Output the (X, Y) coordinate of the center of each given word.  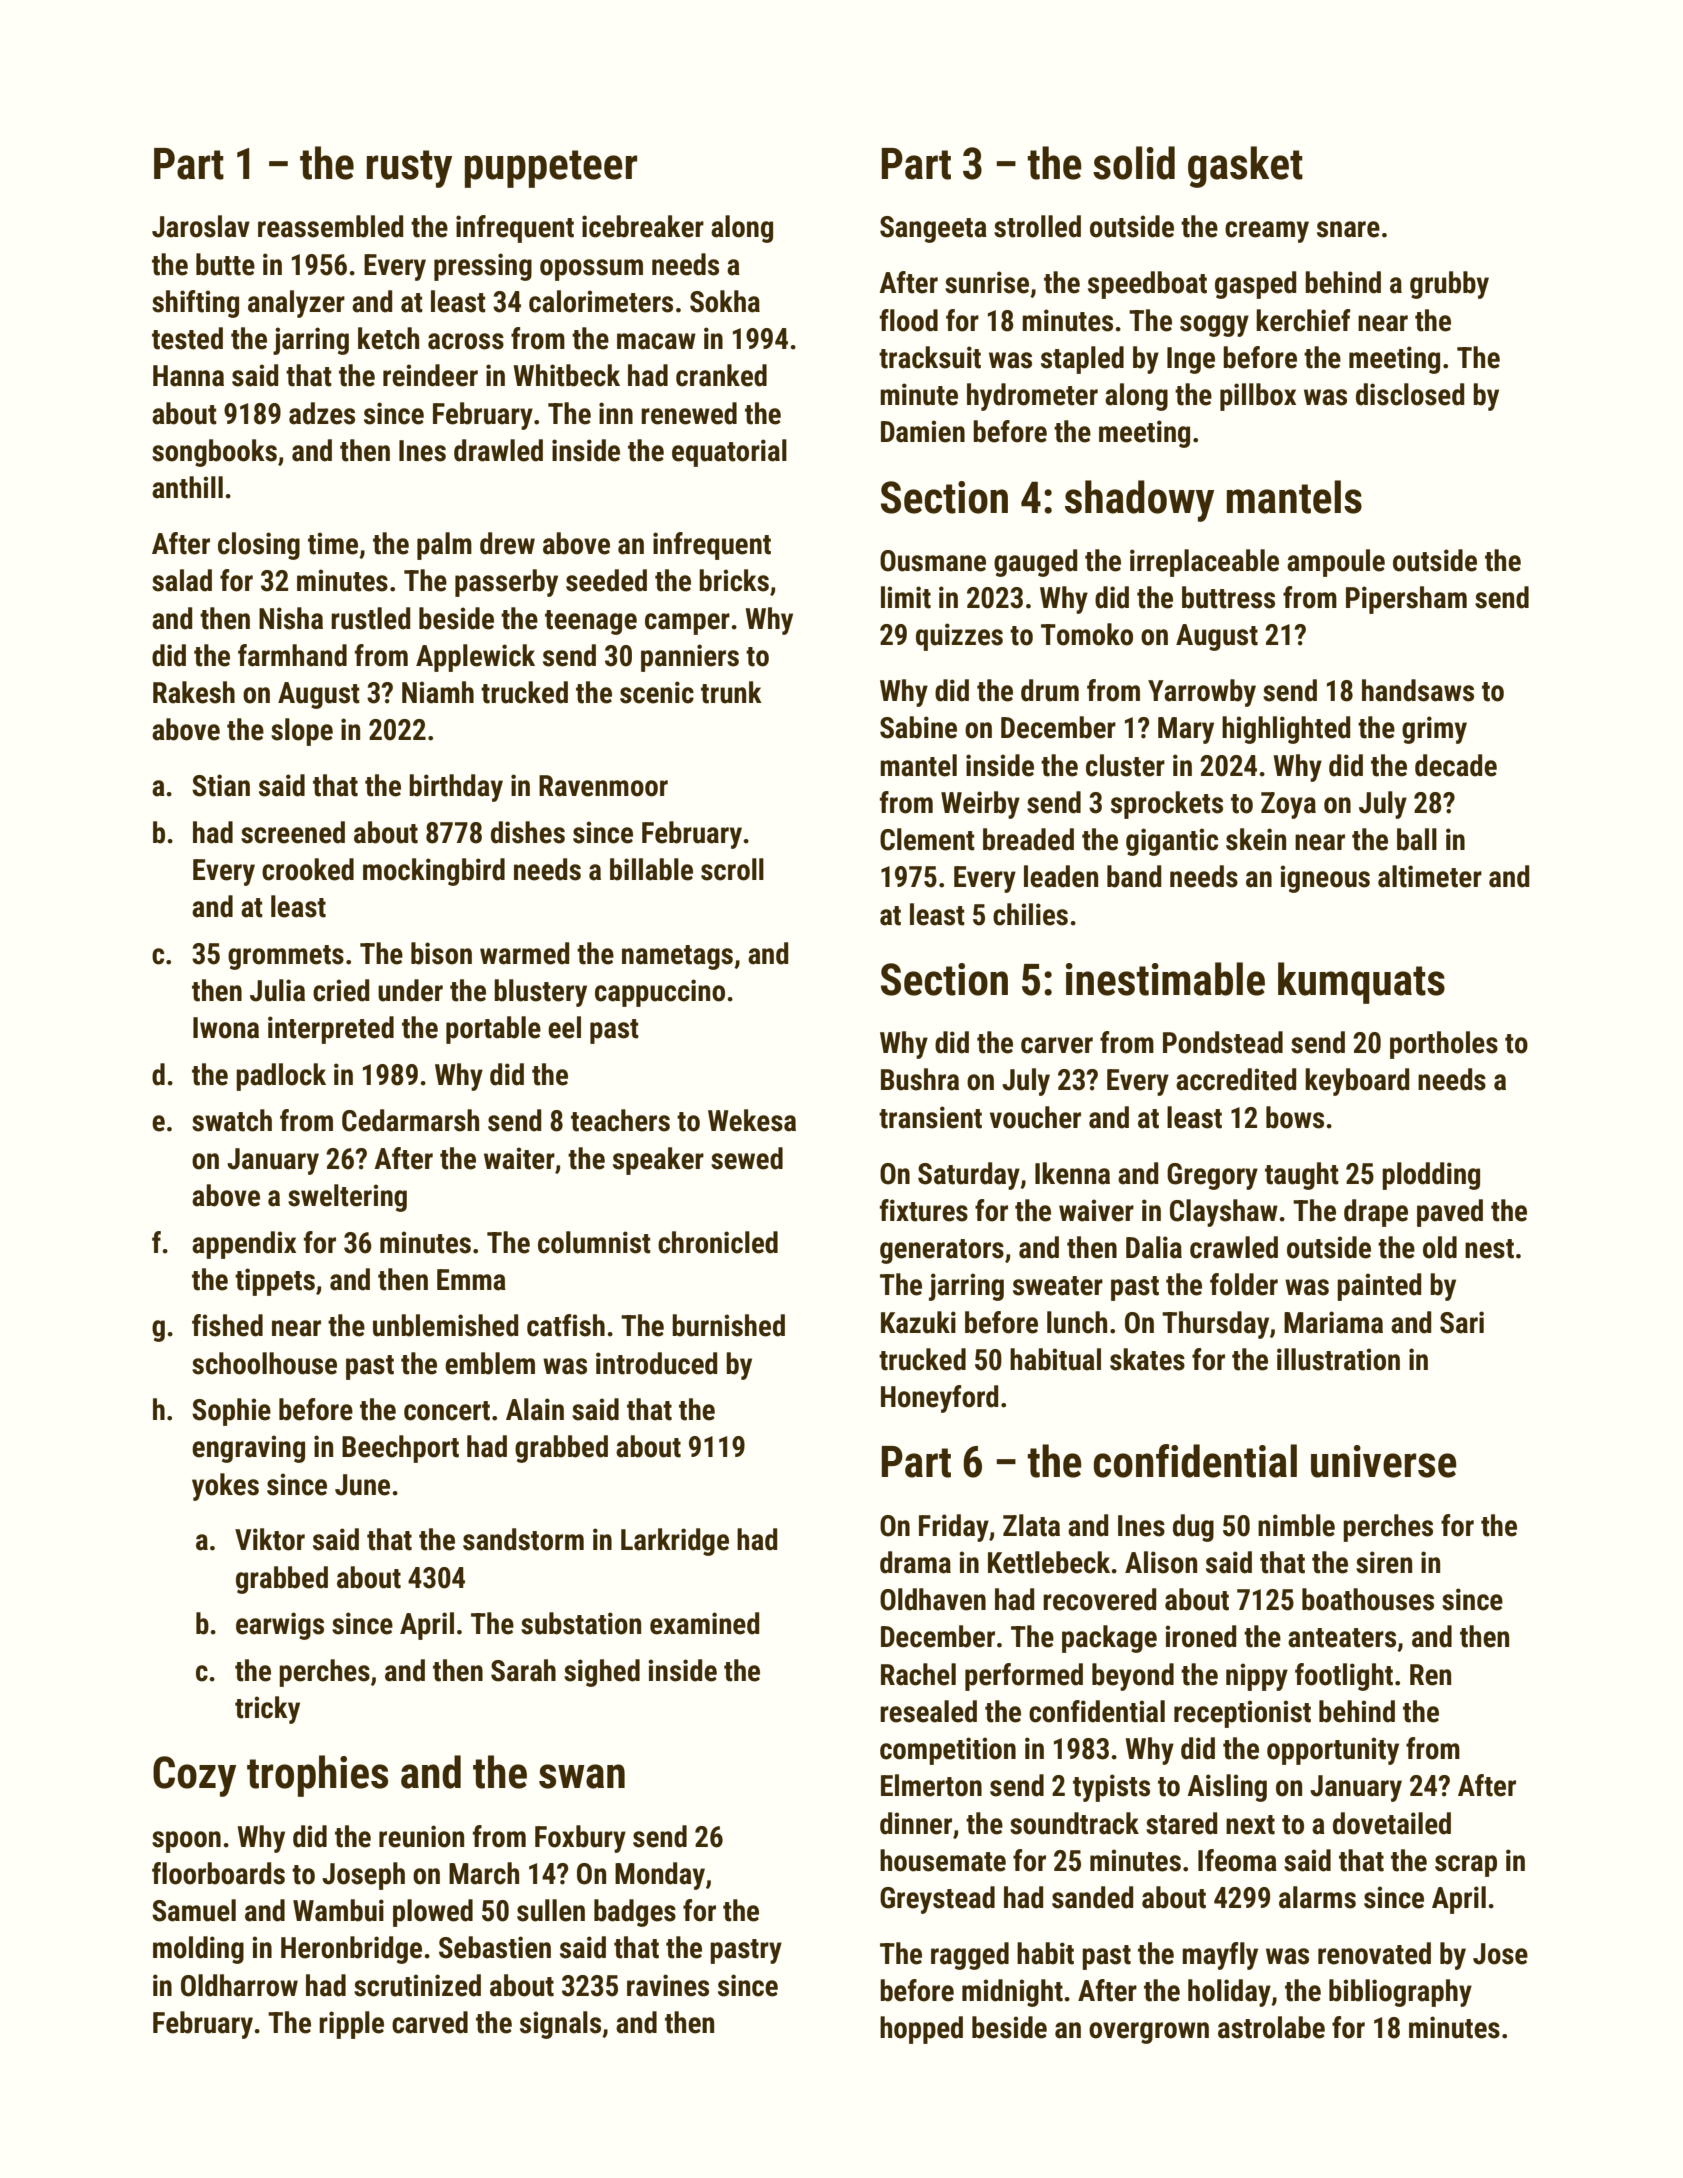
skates (1147, 1359)
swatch (232, 1120)
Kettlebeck (1049, 1562)
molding (198, 1950)
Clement (927, 839)
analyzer (296, 304)
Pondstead (1223, 1042)
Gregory (1212, 1176)
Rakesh (194, 692)
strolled (1037, 226)
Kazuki (918, 1322)
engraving (248, 1449)
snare (1348, 229)
